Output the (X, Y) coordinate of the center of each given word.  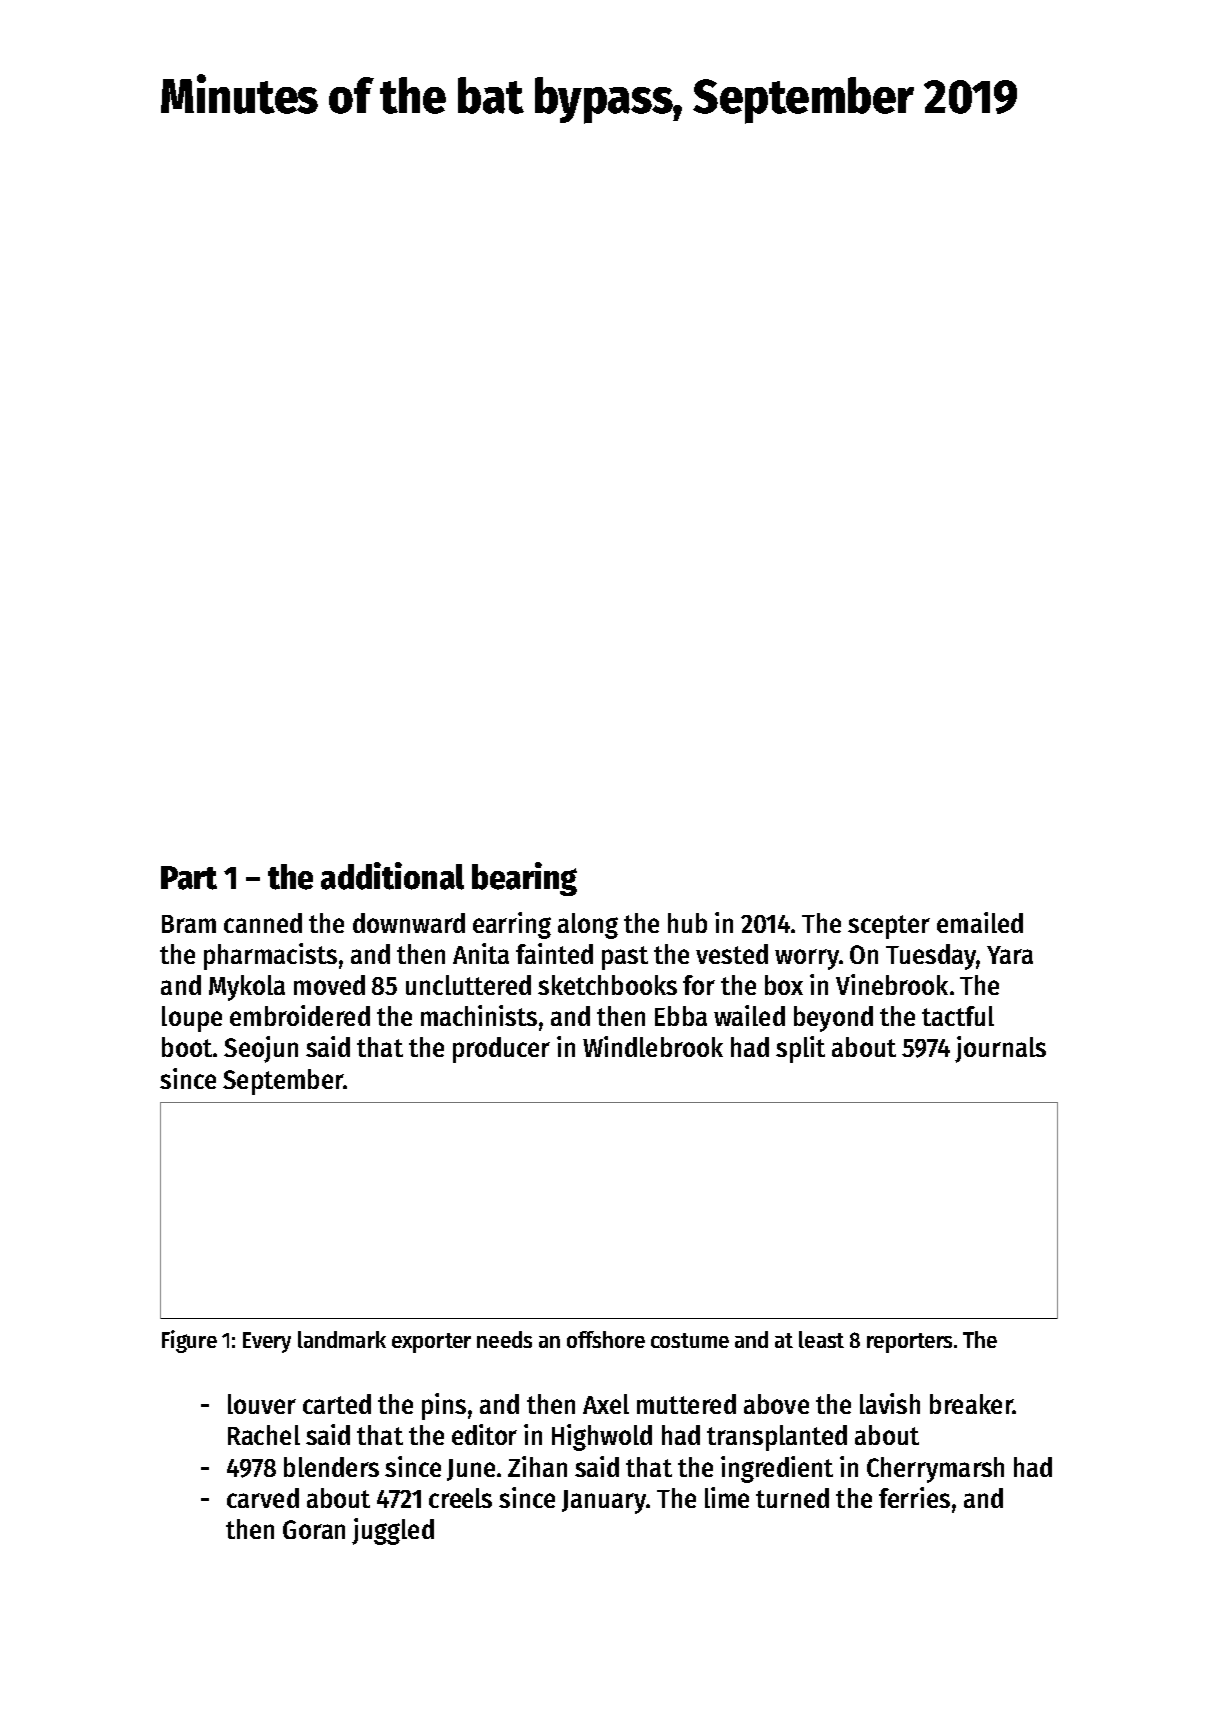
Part (189, 878)
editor (484, 1434)
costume (690, 1340)
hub (687, 923)
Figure (189, 1341)
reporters (909, 1343)
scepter (889, 927)
